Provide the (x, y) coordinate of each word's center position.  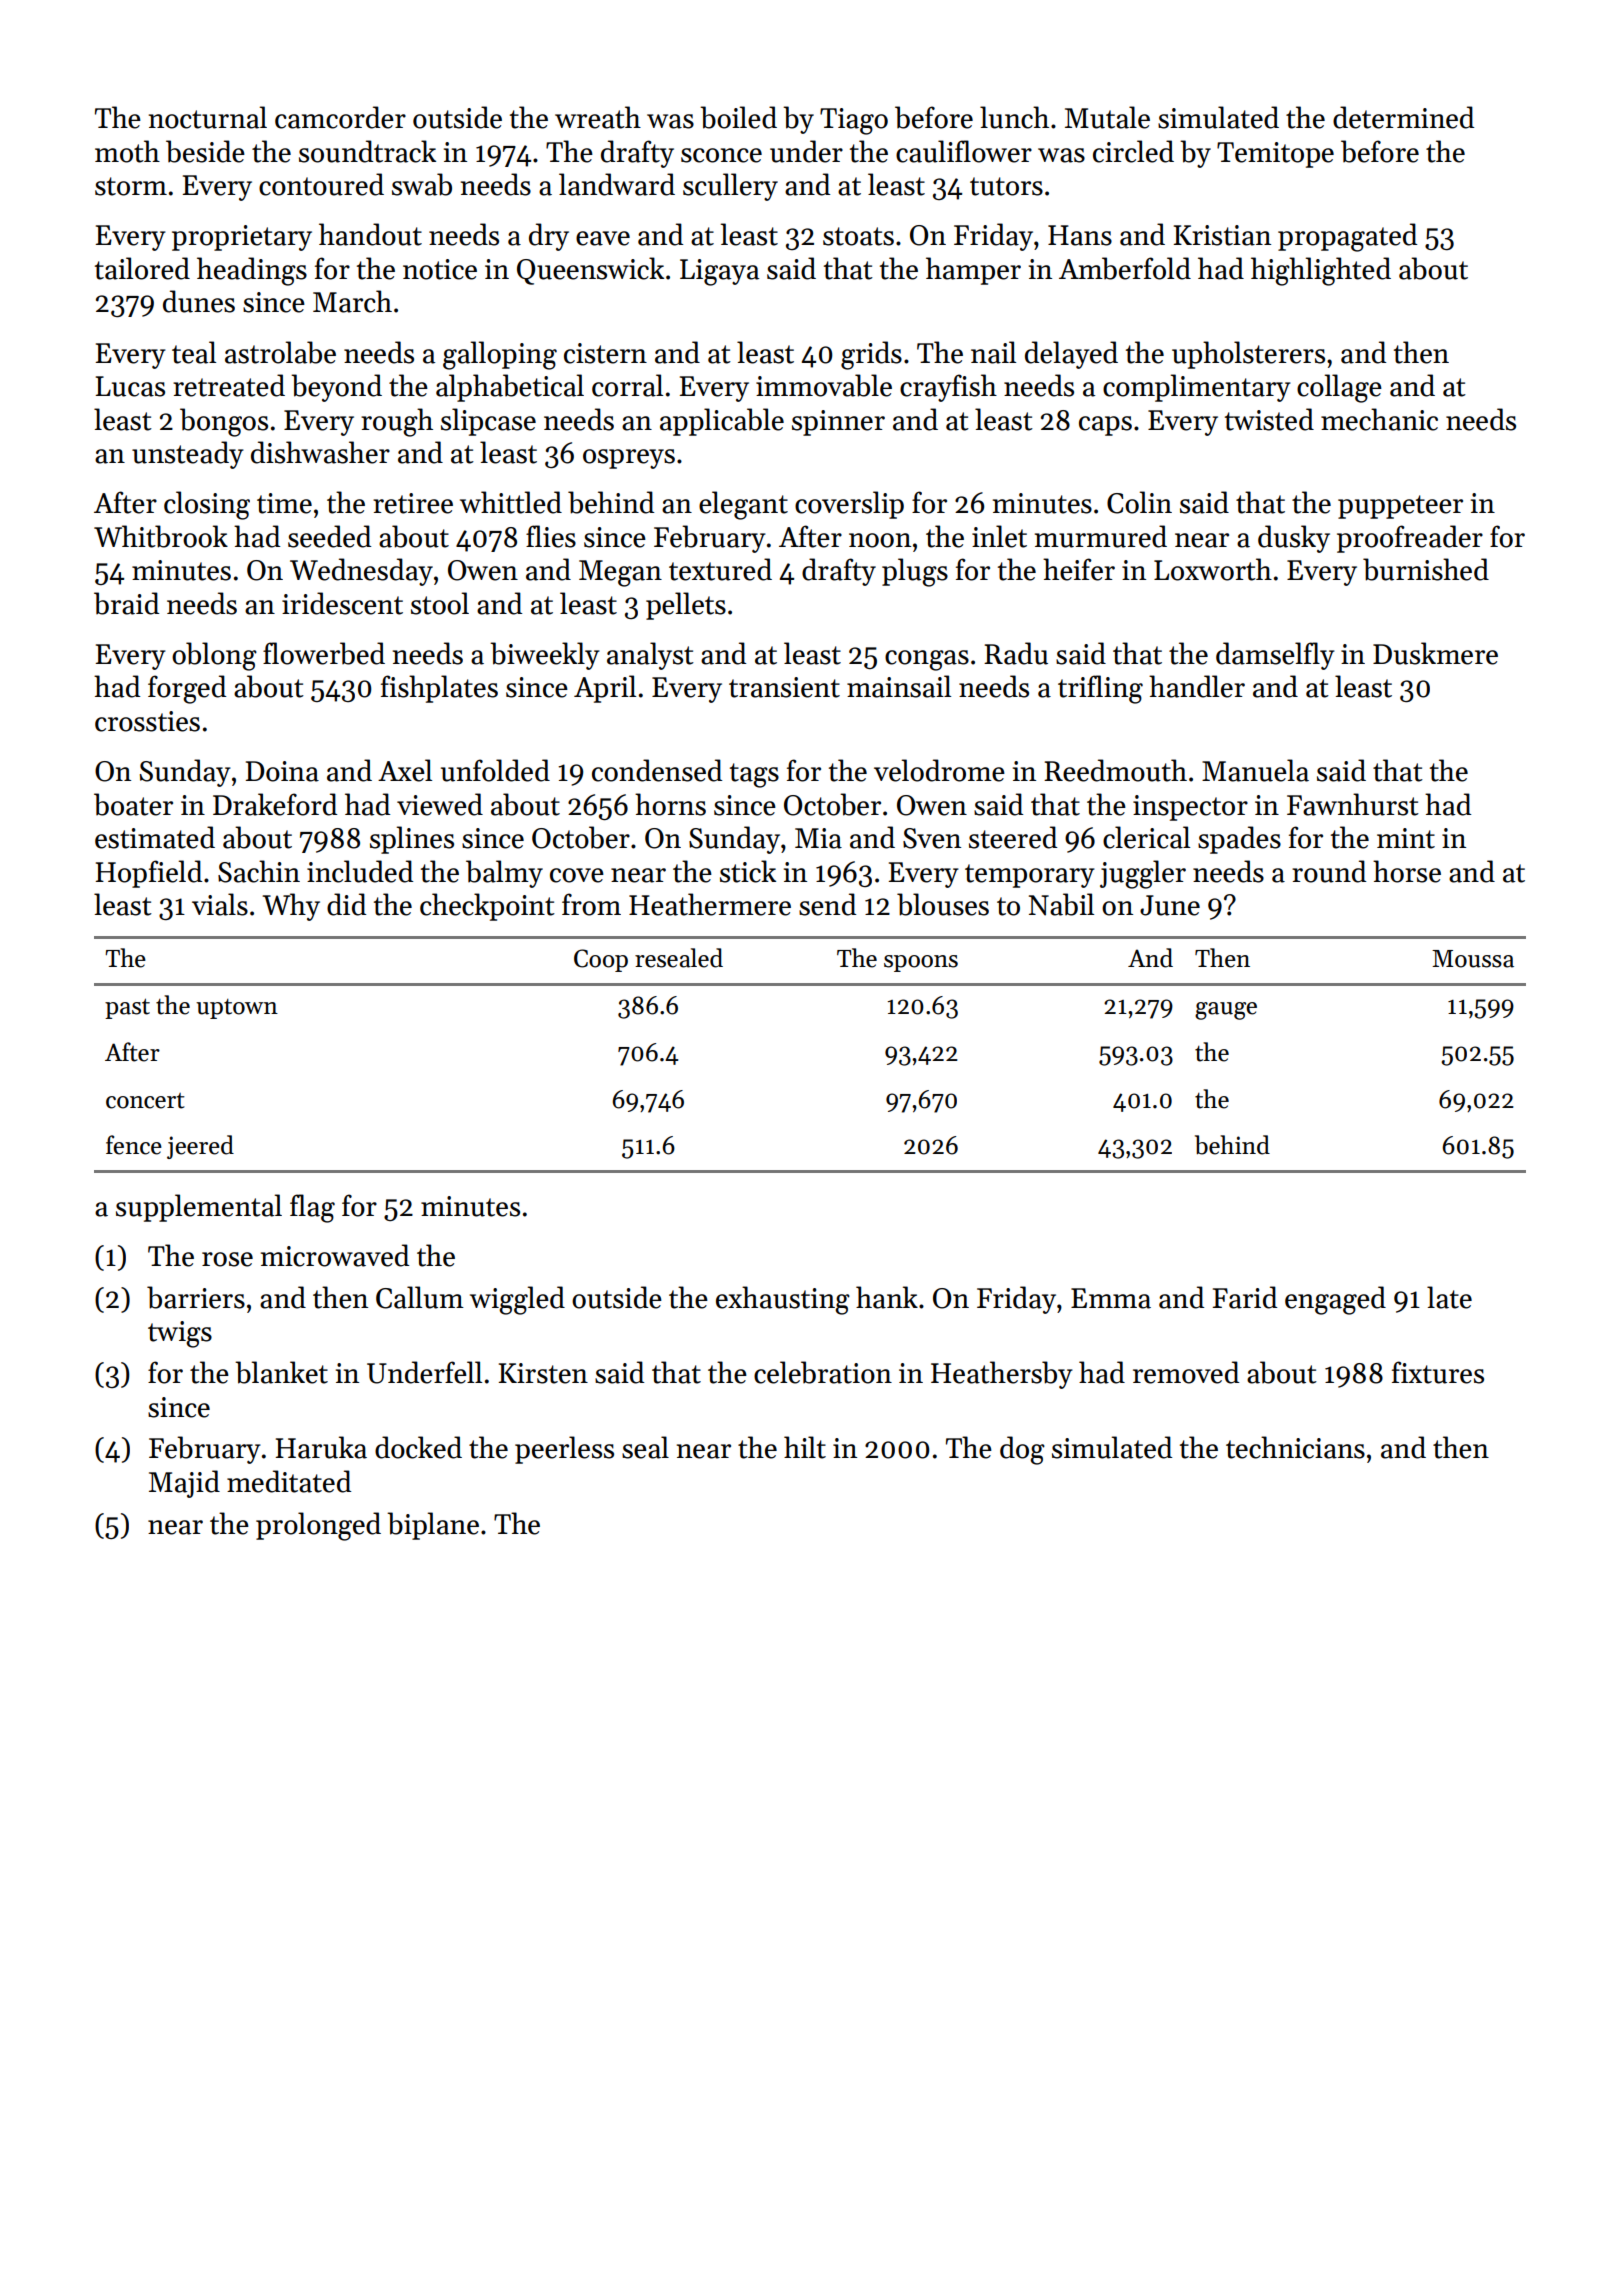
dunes (199, 301)
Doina (282, 771)
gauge (1226, 1011)
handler (1197, 686)
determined (1403, 117)
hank (887, 1297)
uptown (237, 1009)
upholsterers (1248, 355)
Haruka (321, 1447)
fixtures (1438, 1372)
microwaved (335, 1255)
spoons (921, 963)
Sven (932, 838)
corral (627, 385)
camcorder (340, 117)
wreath (598, 117)
